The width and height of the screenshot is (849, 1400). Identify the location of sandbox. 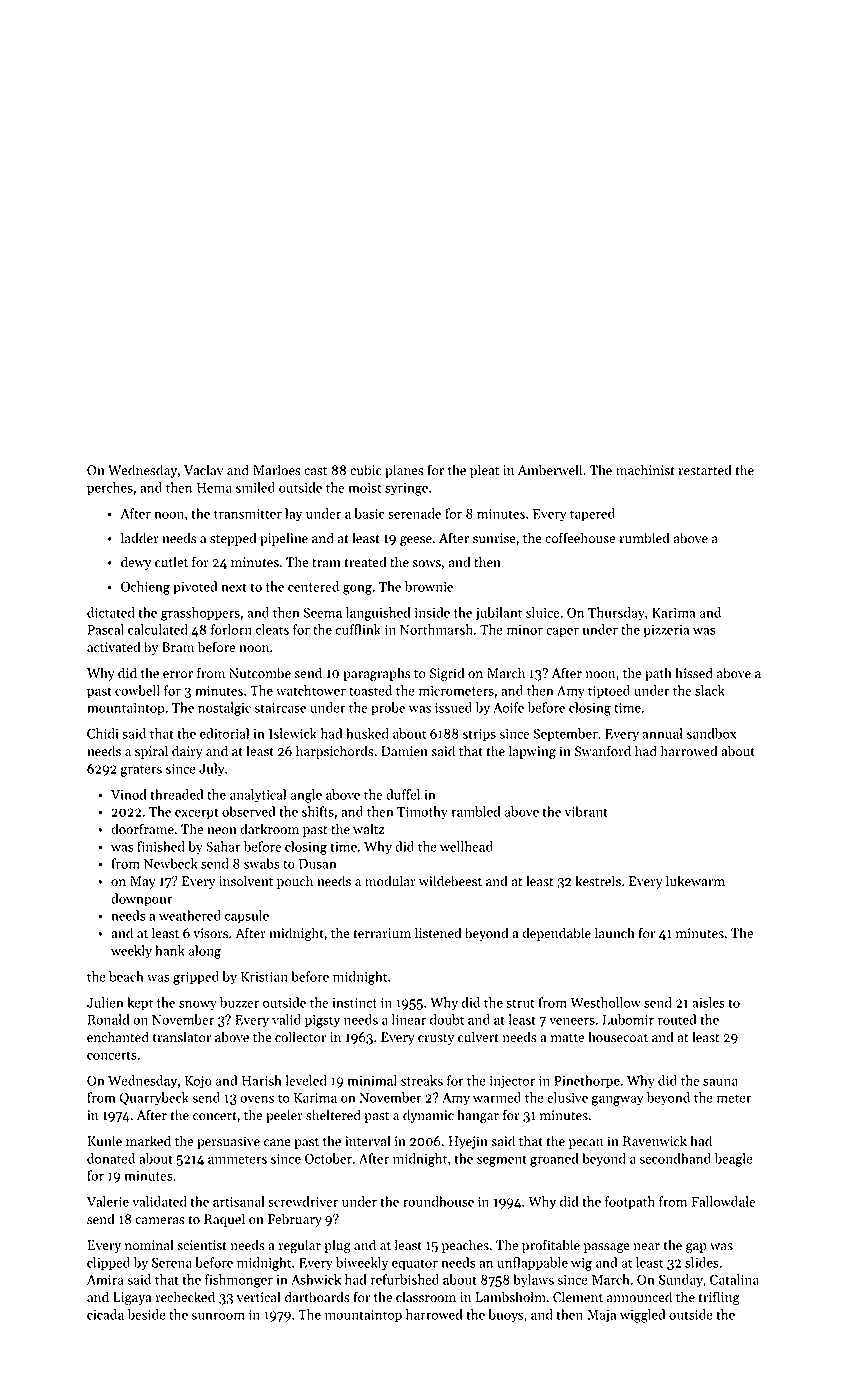
(711, 733).
